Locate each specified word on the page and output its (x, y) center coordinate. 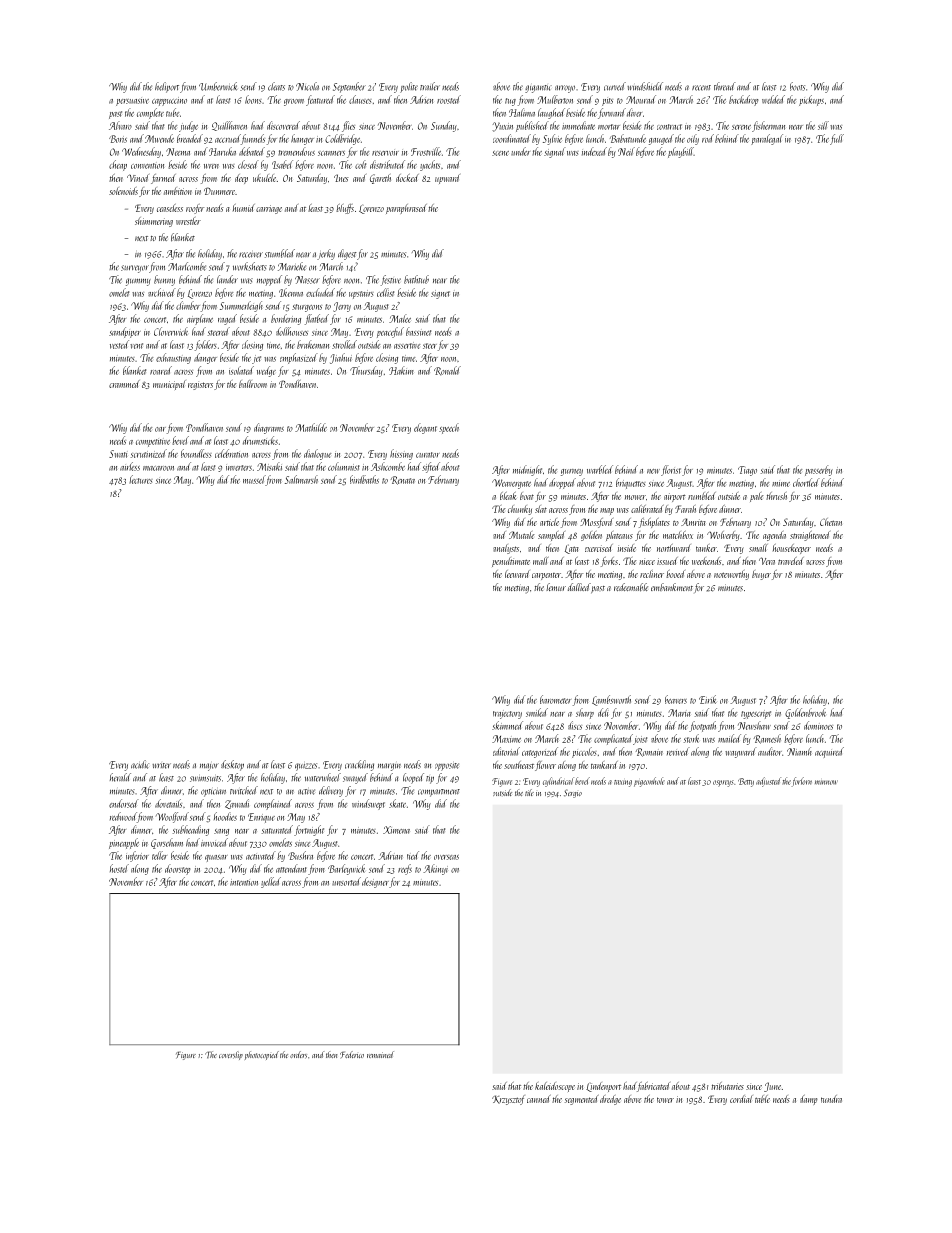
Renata (403, 480)
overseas (446, 857)
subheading (191, 830)
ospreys (723, 783)
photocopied (262, 1055)
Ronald (447, 371)
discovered (283, 125)
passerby (819, 470)
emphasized (299, 358)
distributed (387, 164)
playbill (681, 152)
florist (671, 470)
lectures (141, 479)
